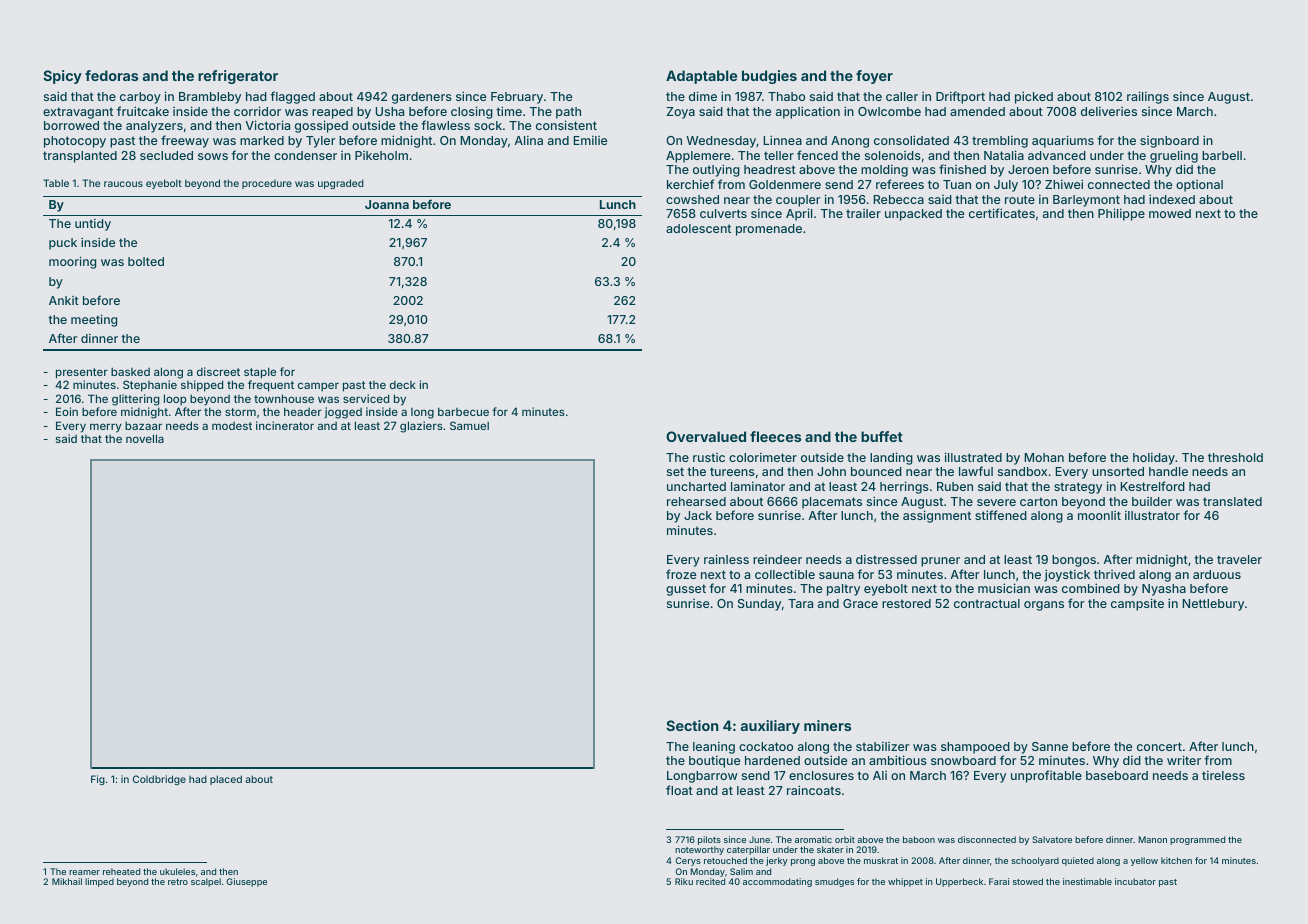 This screenshot has width=1308, height=924. Describe the element at coordinates (726, 559) in the screenshot. I see `rainless` at that location.
